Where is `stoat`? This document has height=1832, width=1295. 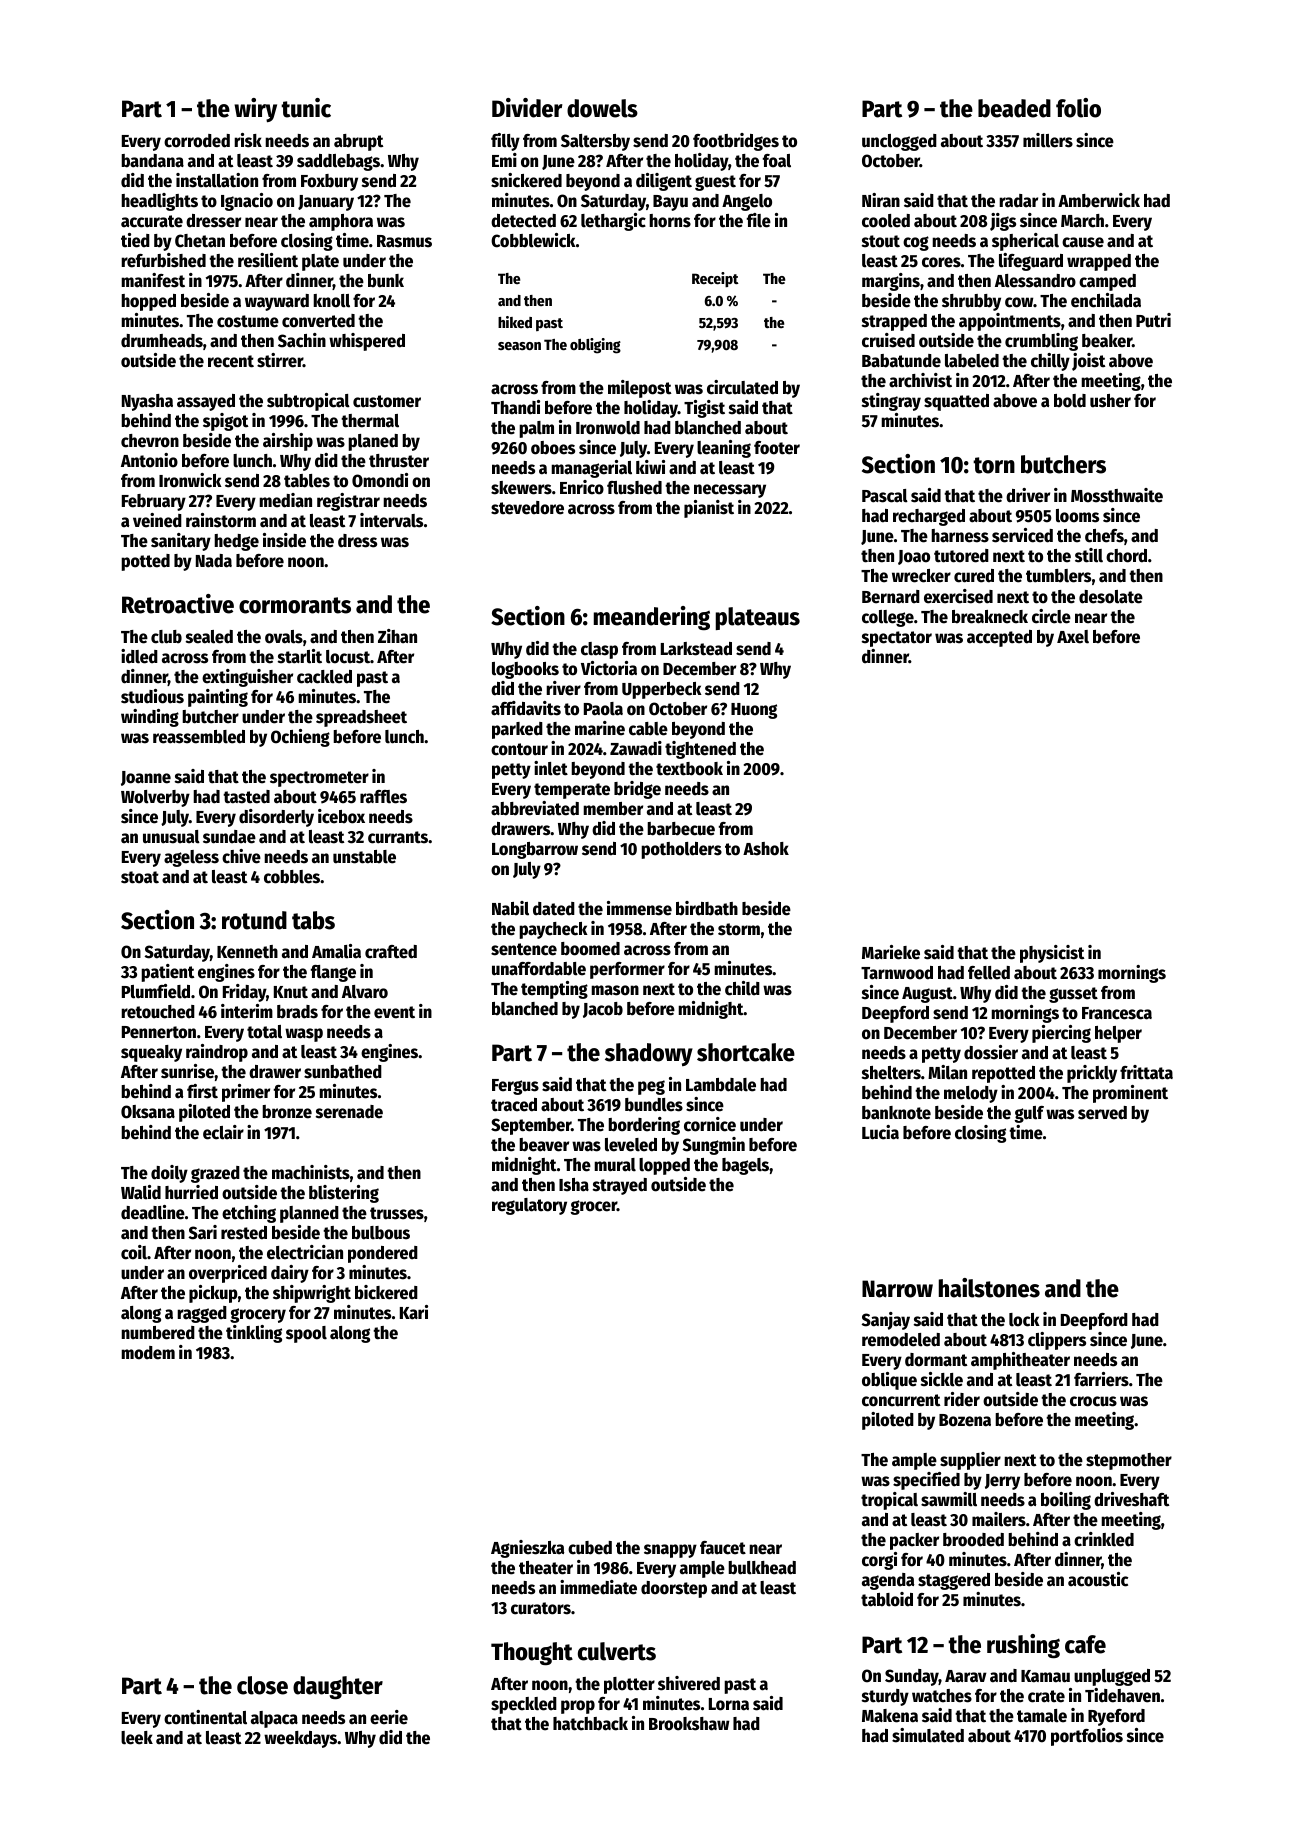
stoat is located at coordinates (140, 877).
